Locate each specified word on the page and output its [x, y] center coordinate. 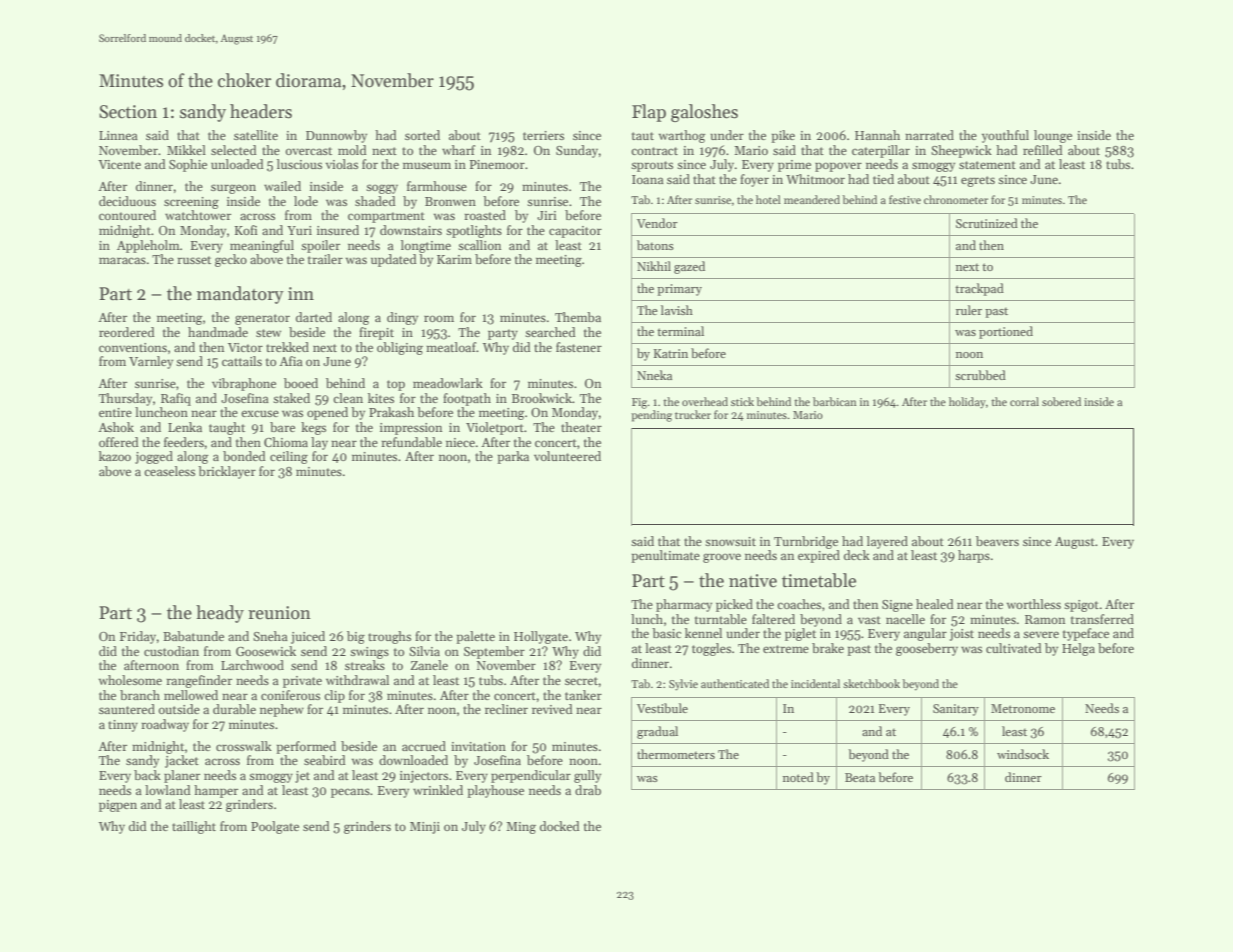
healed [935, 604]
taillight [194, 827]
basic [666, 633]
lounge [1053, 136]
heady [220, 614]
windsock [1023, 754]
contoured [127, 215]
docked [560, 826]
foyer [754, 180]
